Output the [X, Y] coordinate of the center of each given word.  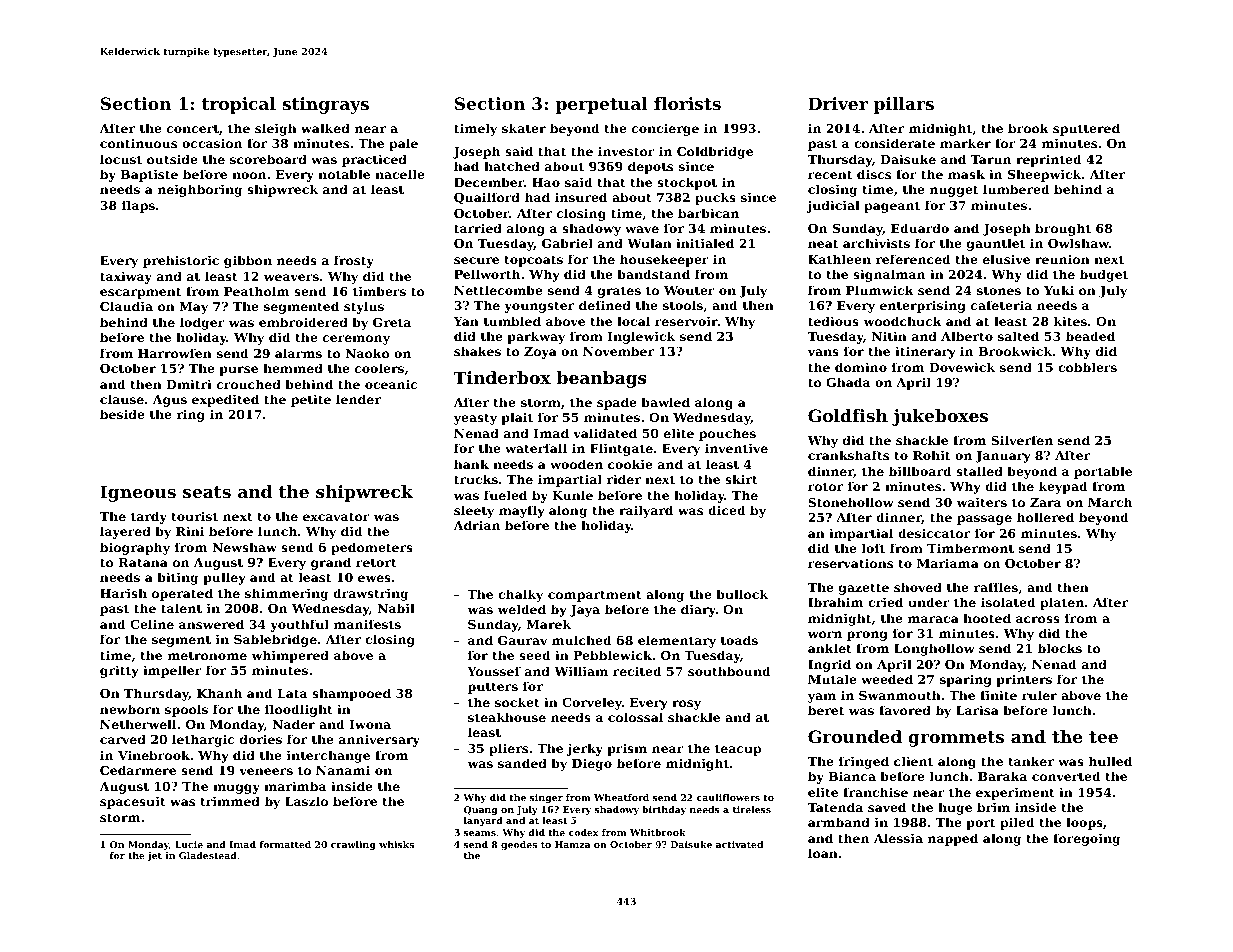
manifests [367, 624]
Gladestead [208, 855]
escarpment [140, 293]
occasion [212, 143]
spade [617, 403]
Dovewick [962, 367]
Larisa [977, 710]
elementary [677, 641]
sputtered [1086, 129]
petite [311, 400]
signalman [889, 275]
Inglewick [642, 337]
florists [687, 103]
